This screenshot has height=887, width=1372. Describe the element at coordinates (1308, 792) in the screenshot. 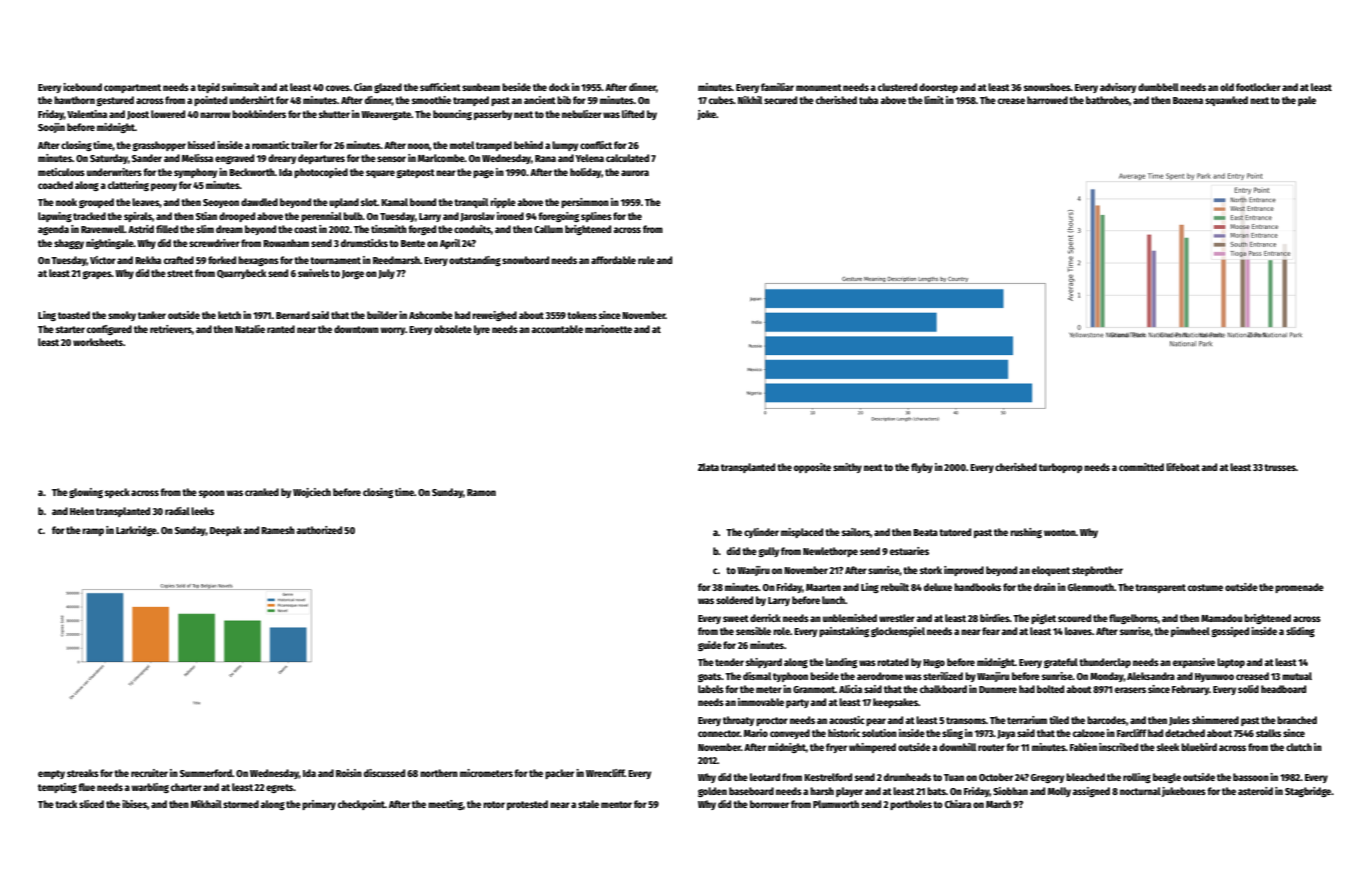

I see `Stagbridge` at that location.
